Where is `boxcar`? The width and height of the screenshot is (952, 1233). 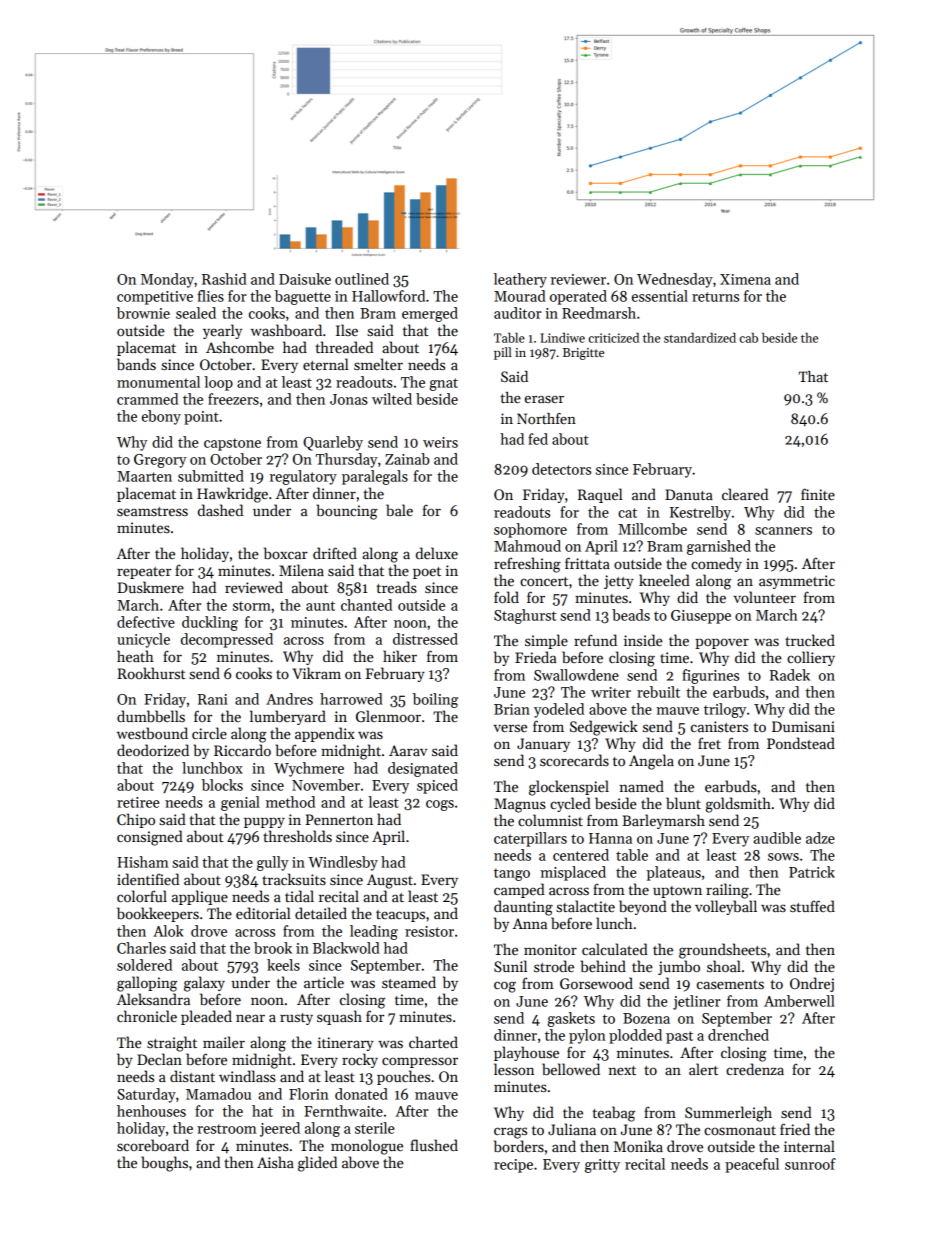
boxcar is located at coordinates (286, 553).
